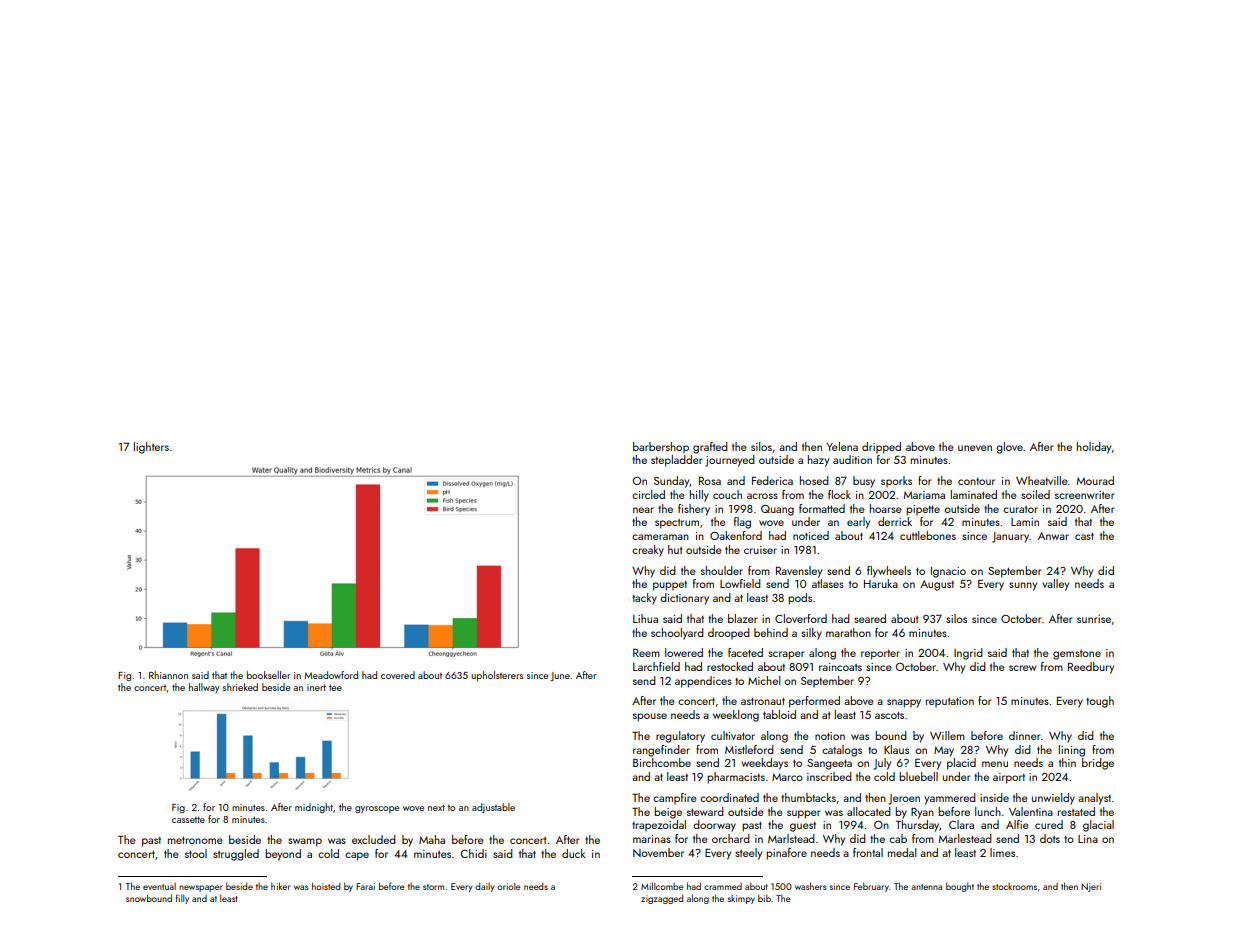  What do you see at coordinates (648, 494) in the screenshot?
I see `circled` at bounding box center [648, 494].
